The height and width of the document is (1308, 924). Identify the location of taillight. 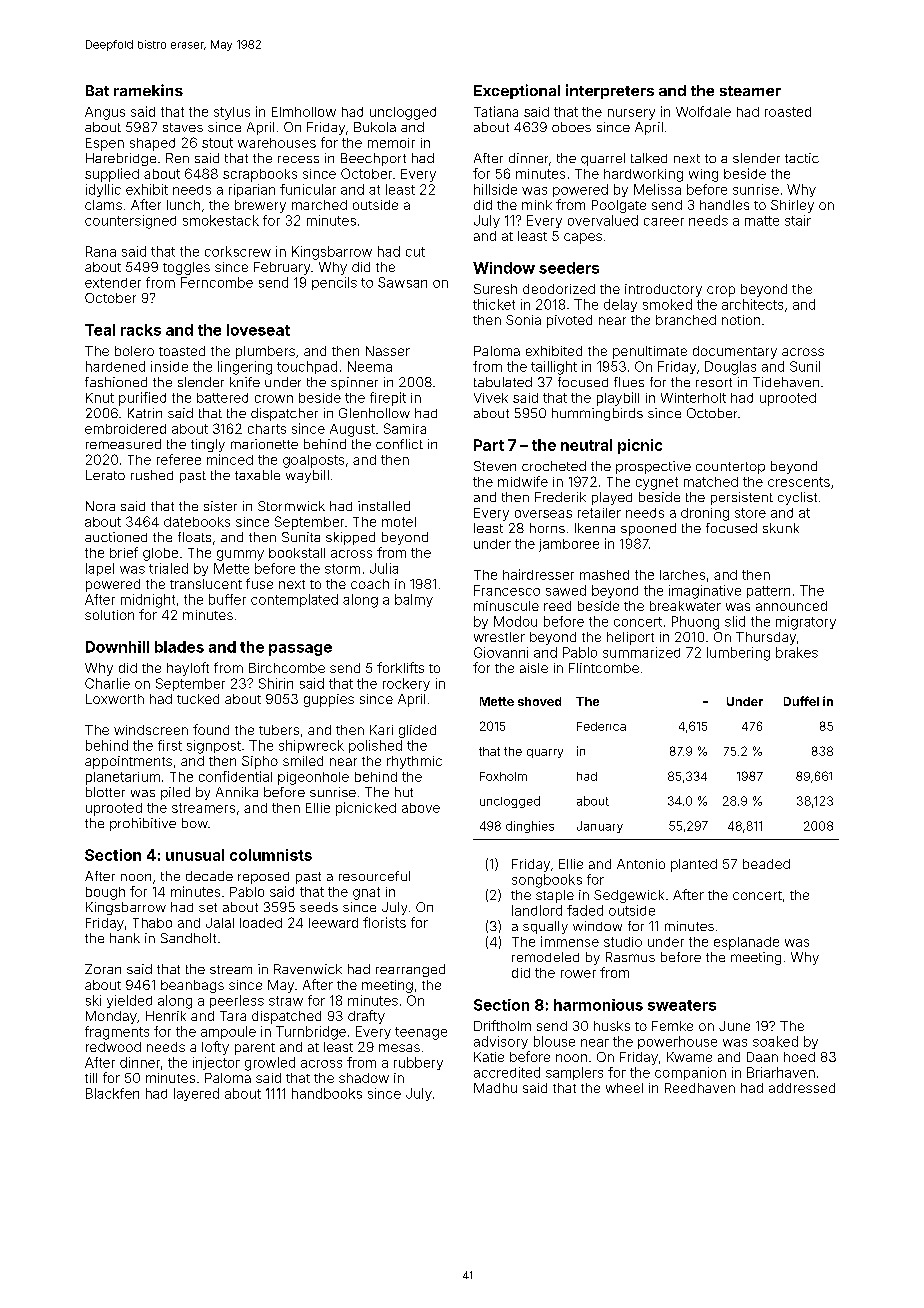
(554, 368).
